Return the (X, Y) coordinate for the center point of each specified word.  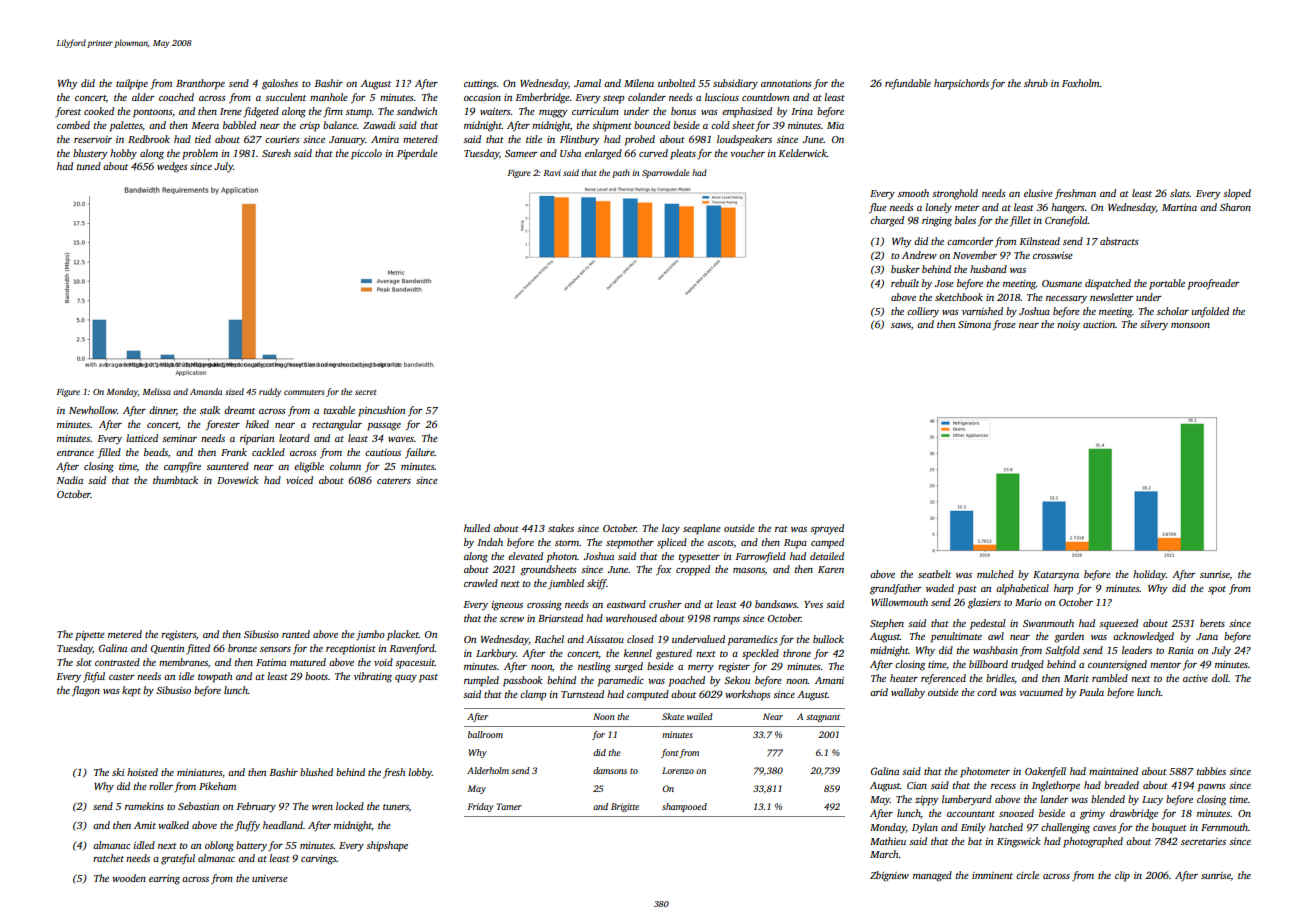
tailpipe (132, 84)
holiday (1149, 575)
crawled (481, 583)
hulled (477, 528)
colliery (923, 312)
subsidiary (735, 84)
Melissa (157, 391)
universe (270, 878)
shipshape (387, 846)
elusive (1038, 193)
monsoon (1190, 325)
